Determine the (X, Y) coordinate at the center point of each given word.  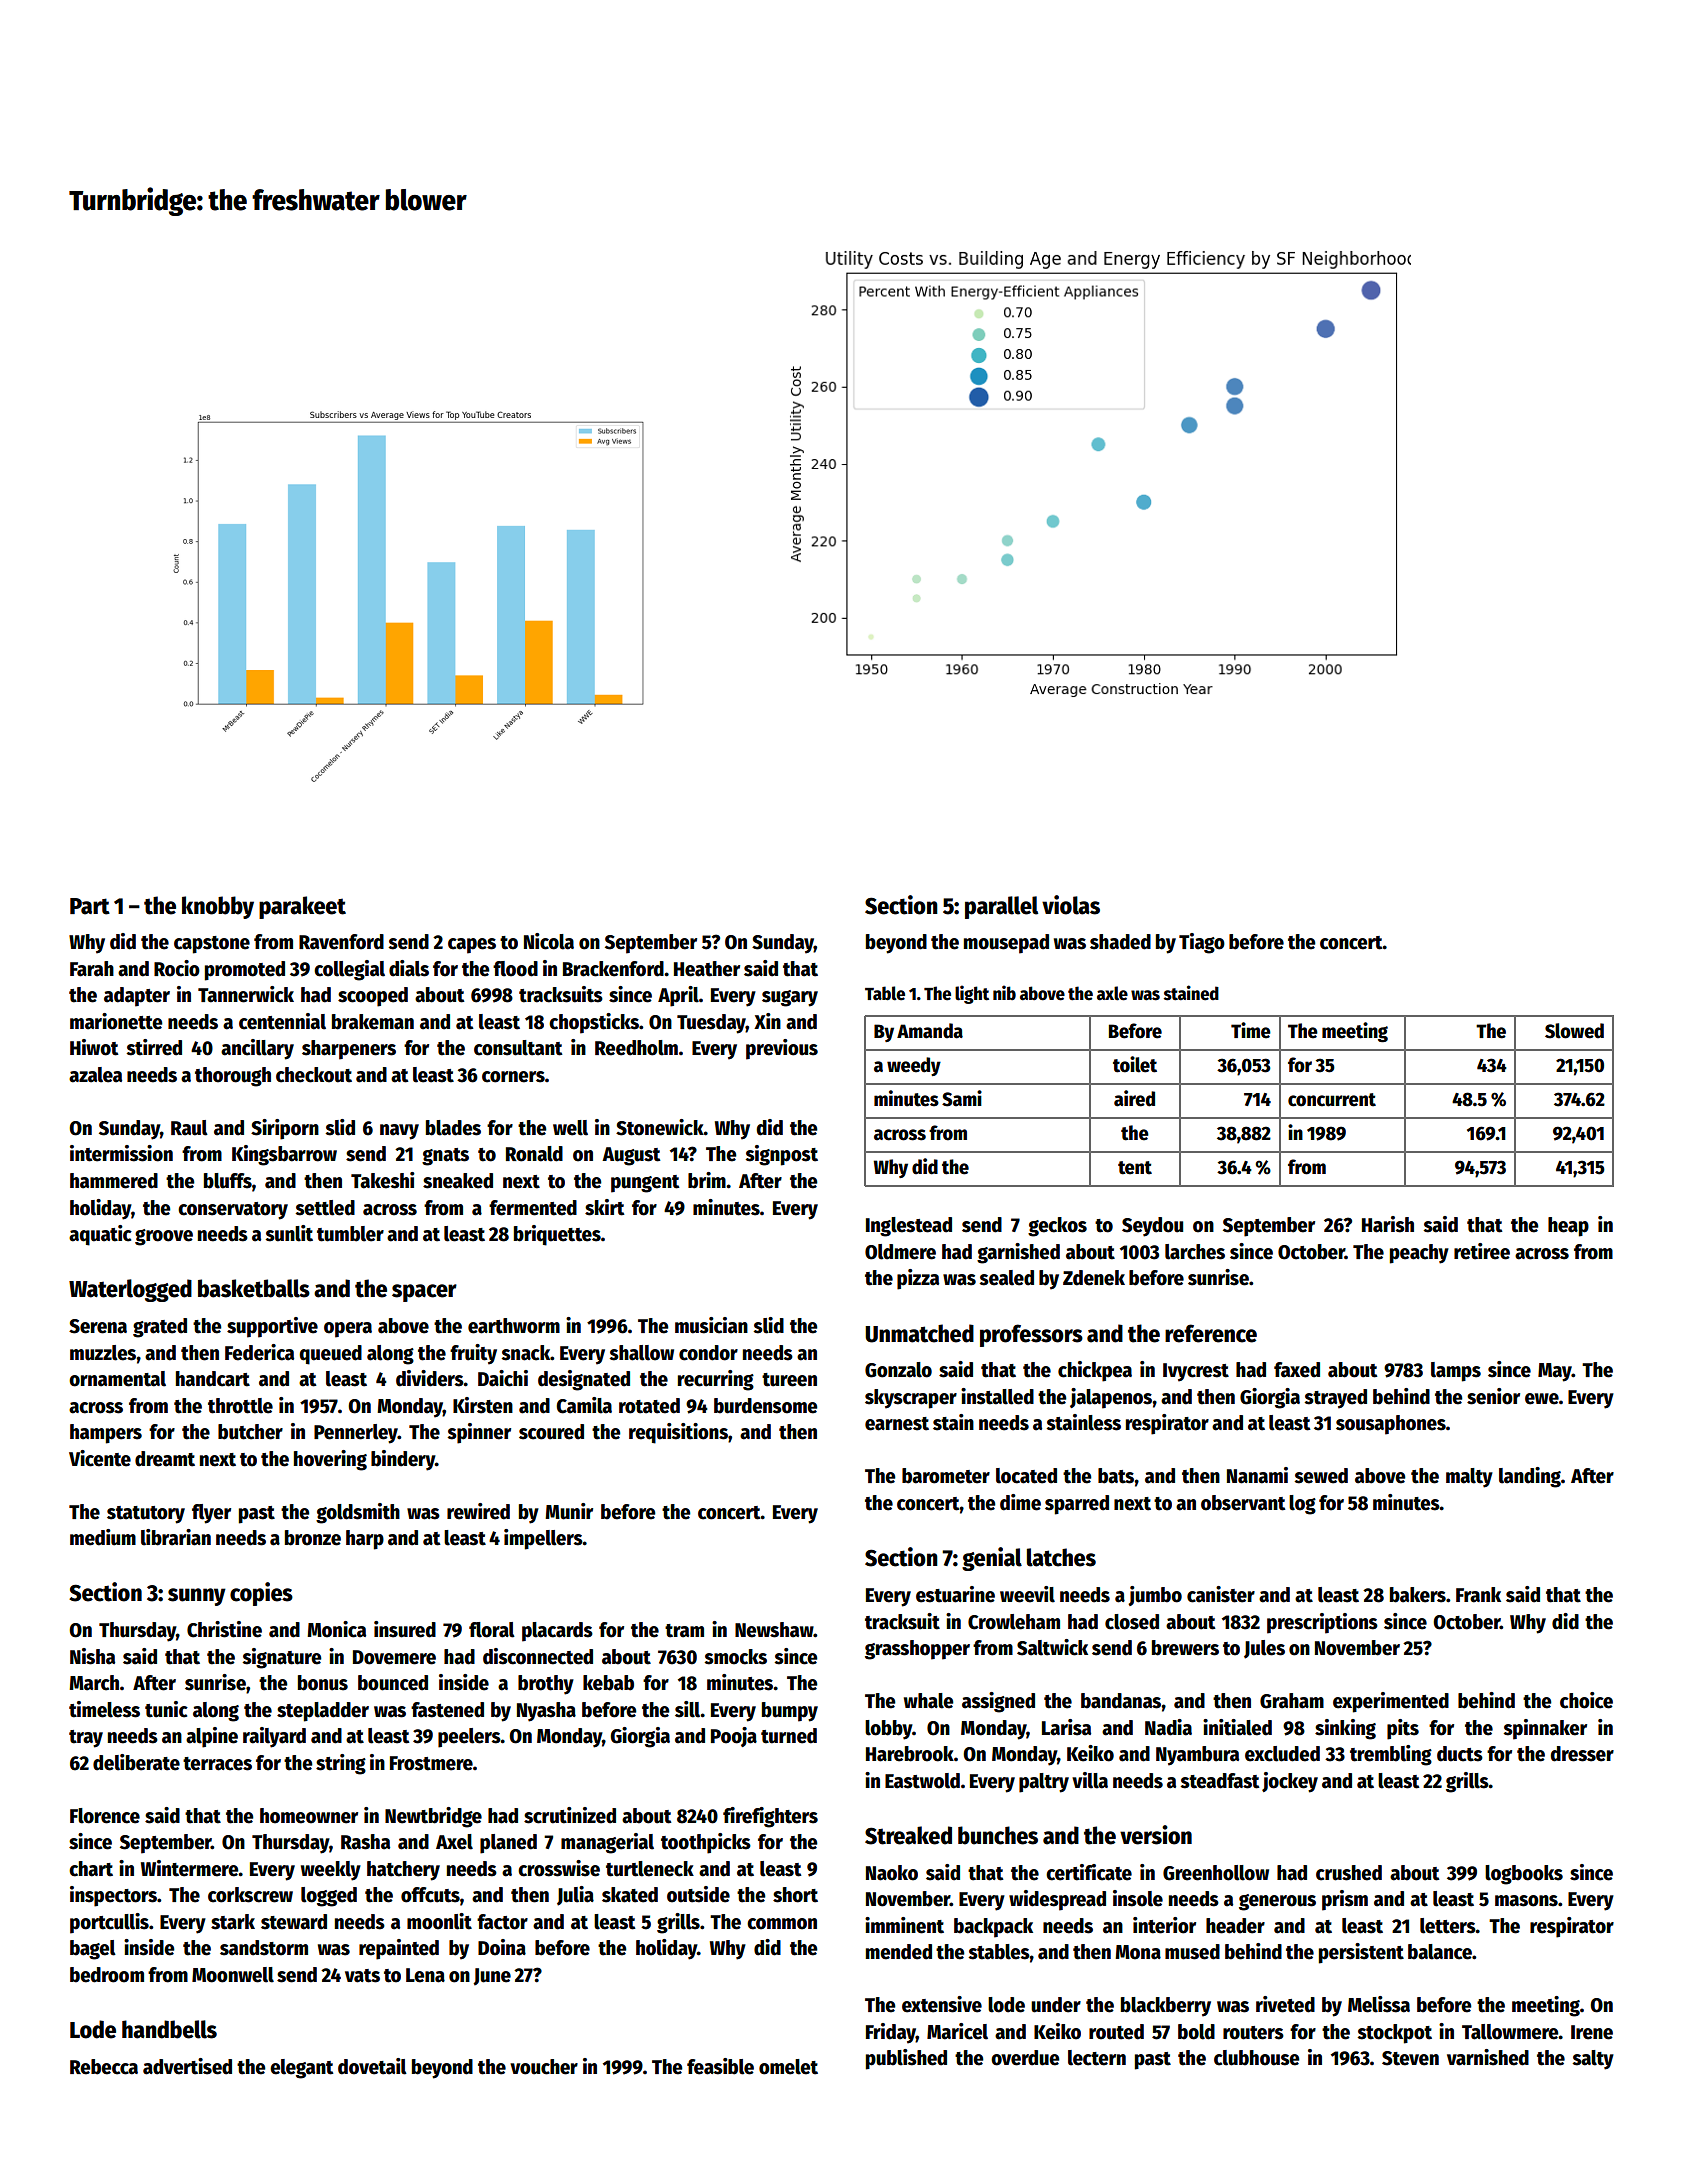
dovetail (372, 2066)
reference (1211, 1333)
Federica (259, 1352)
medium (103, 1537)
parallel (1001, 907)
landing (1530, 1477)
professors (1031, 1335)
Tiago (1202, 943)
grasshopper (917, 1650)
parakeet (302, 907)
